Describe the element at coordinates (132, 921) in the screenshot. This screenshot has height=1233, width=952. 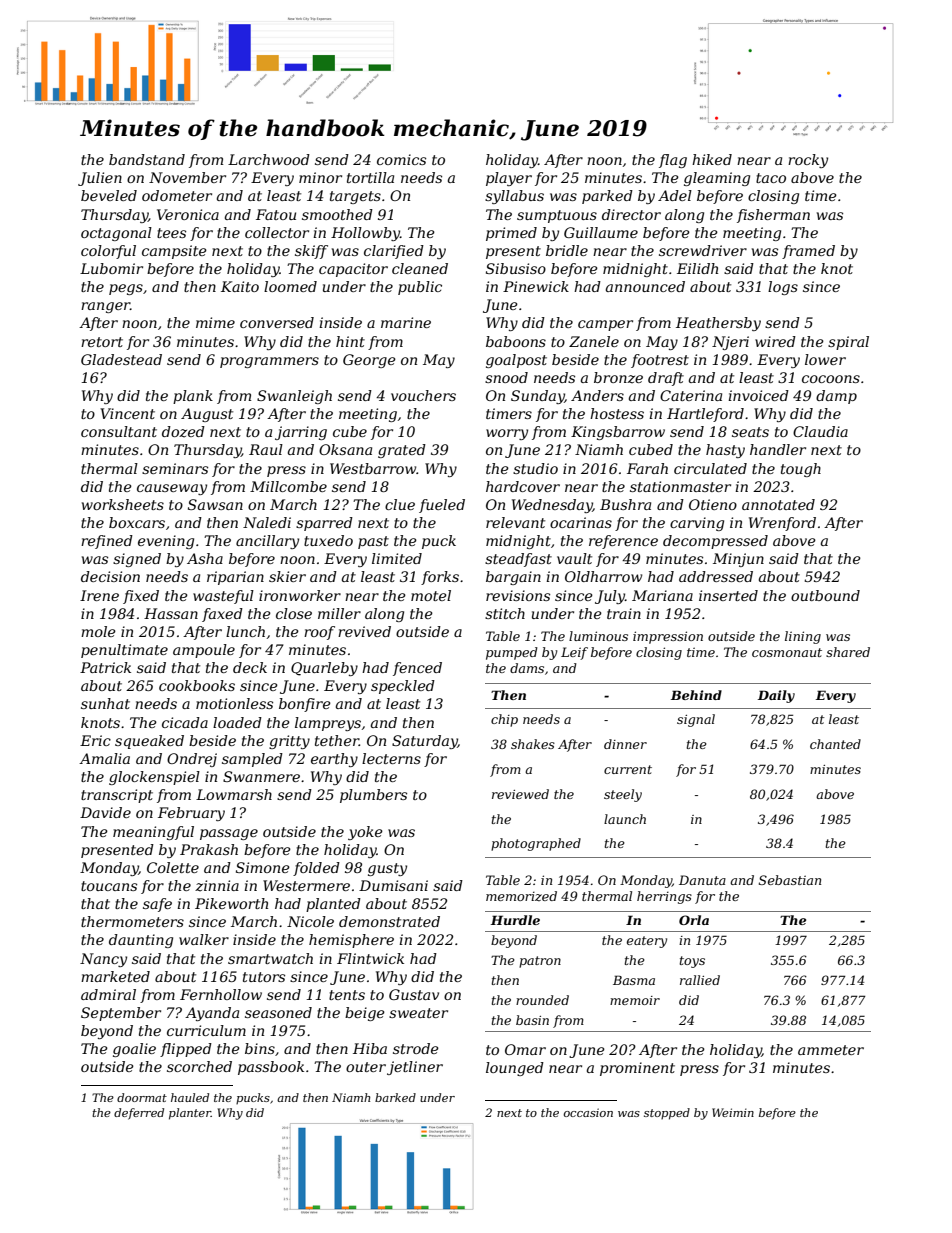
I see `thermometers` at that location.
